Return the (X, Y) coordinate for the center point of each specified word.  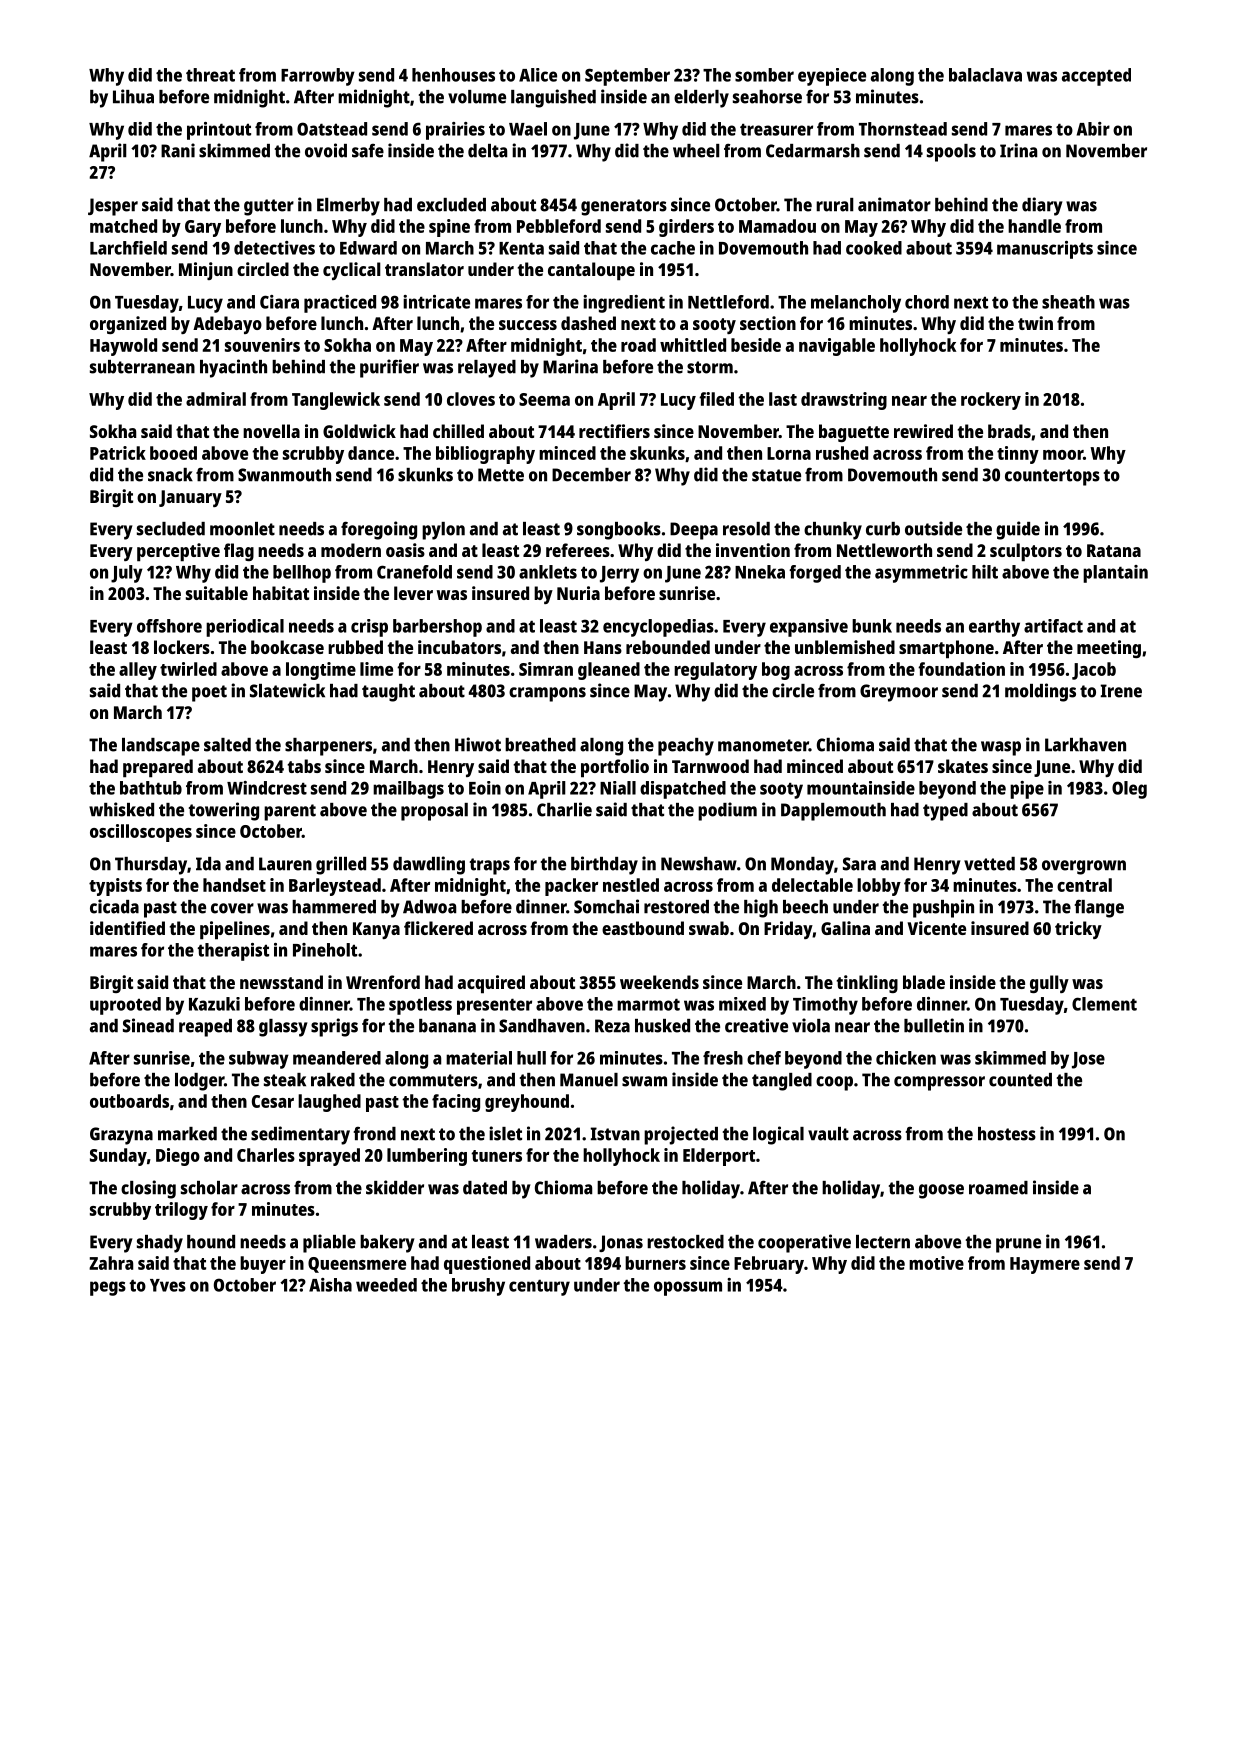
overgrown (1084, 867)
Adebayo (227, 325)
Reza (612, 1026)
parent (290, 812)
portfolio (615, 768)
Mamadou (777, 226)
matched (123, 226)
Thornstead (903, 129)
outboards (129, 1101)
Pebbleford (559, 226)
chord (927, 302)
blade (924, 982)
